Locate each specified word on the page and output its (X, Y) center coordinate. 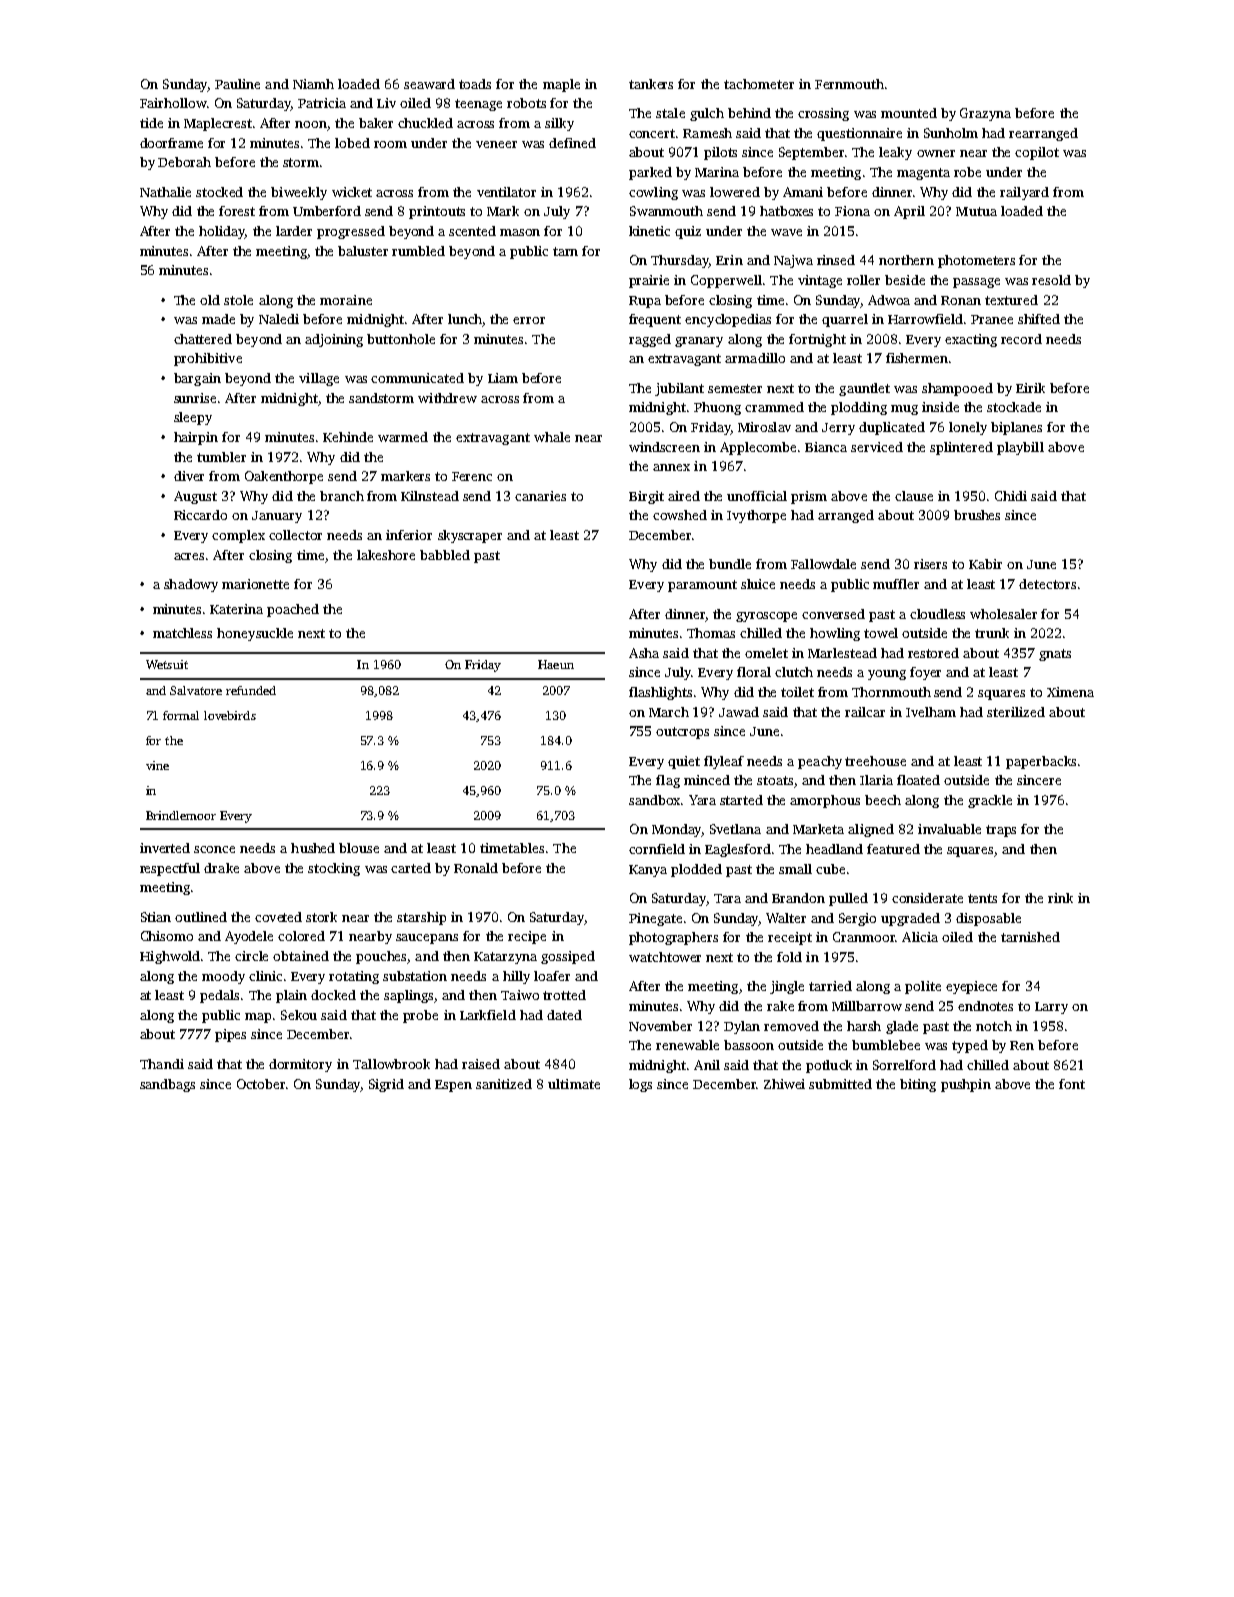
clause (914, 496)
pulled (848, 899)
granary (699, 342)
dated (564, 1015)
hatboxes (786, 211)
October (261, 1084)
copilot (1037, 153)
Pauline (237, 84)
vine (157, 765)
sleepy (193, 418)
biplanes (1016, 428)
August (195, 497)
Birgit (646, 497)
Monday (676, 830)
